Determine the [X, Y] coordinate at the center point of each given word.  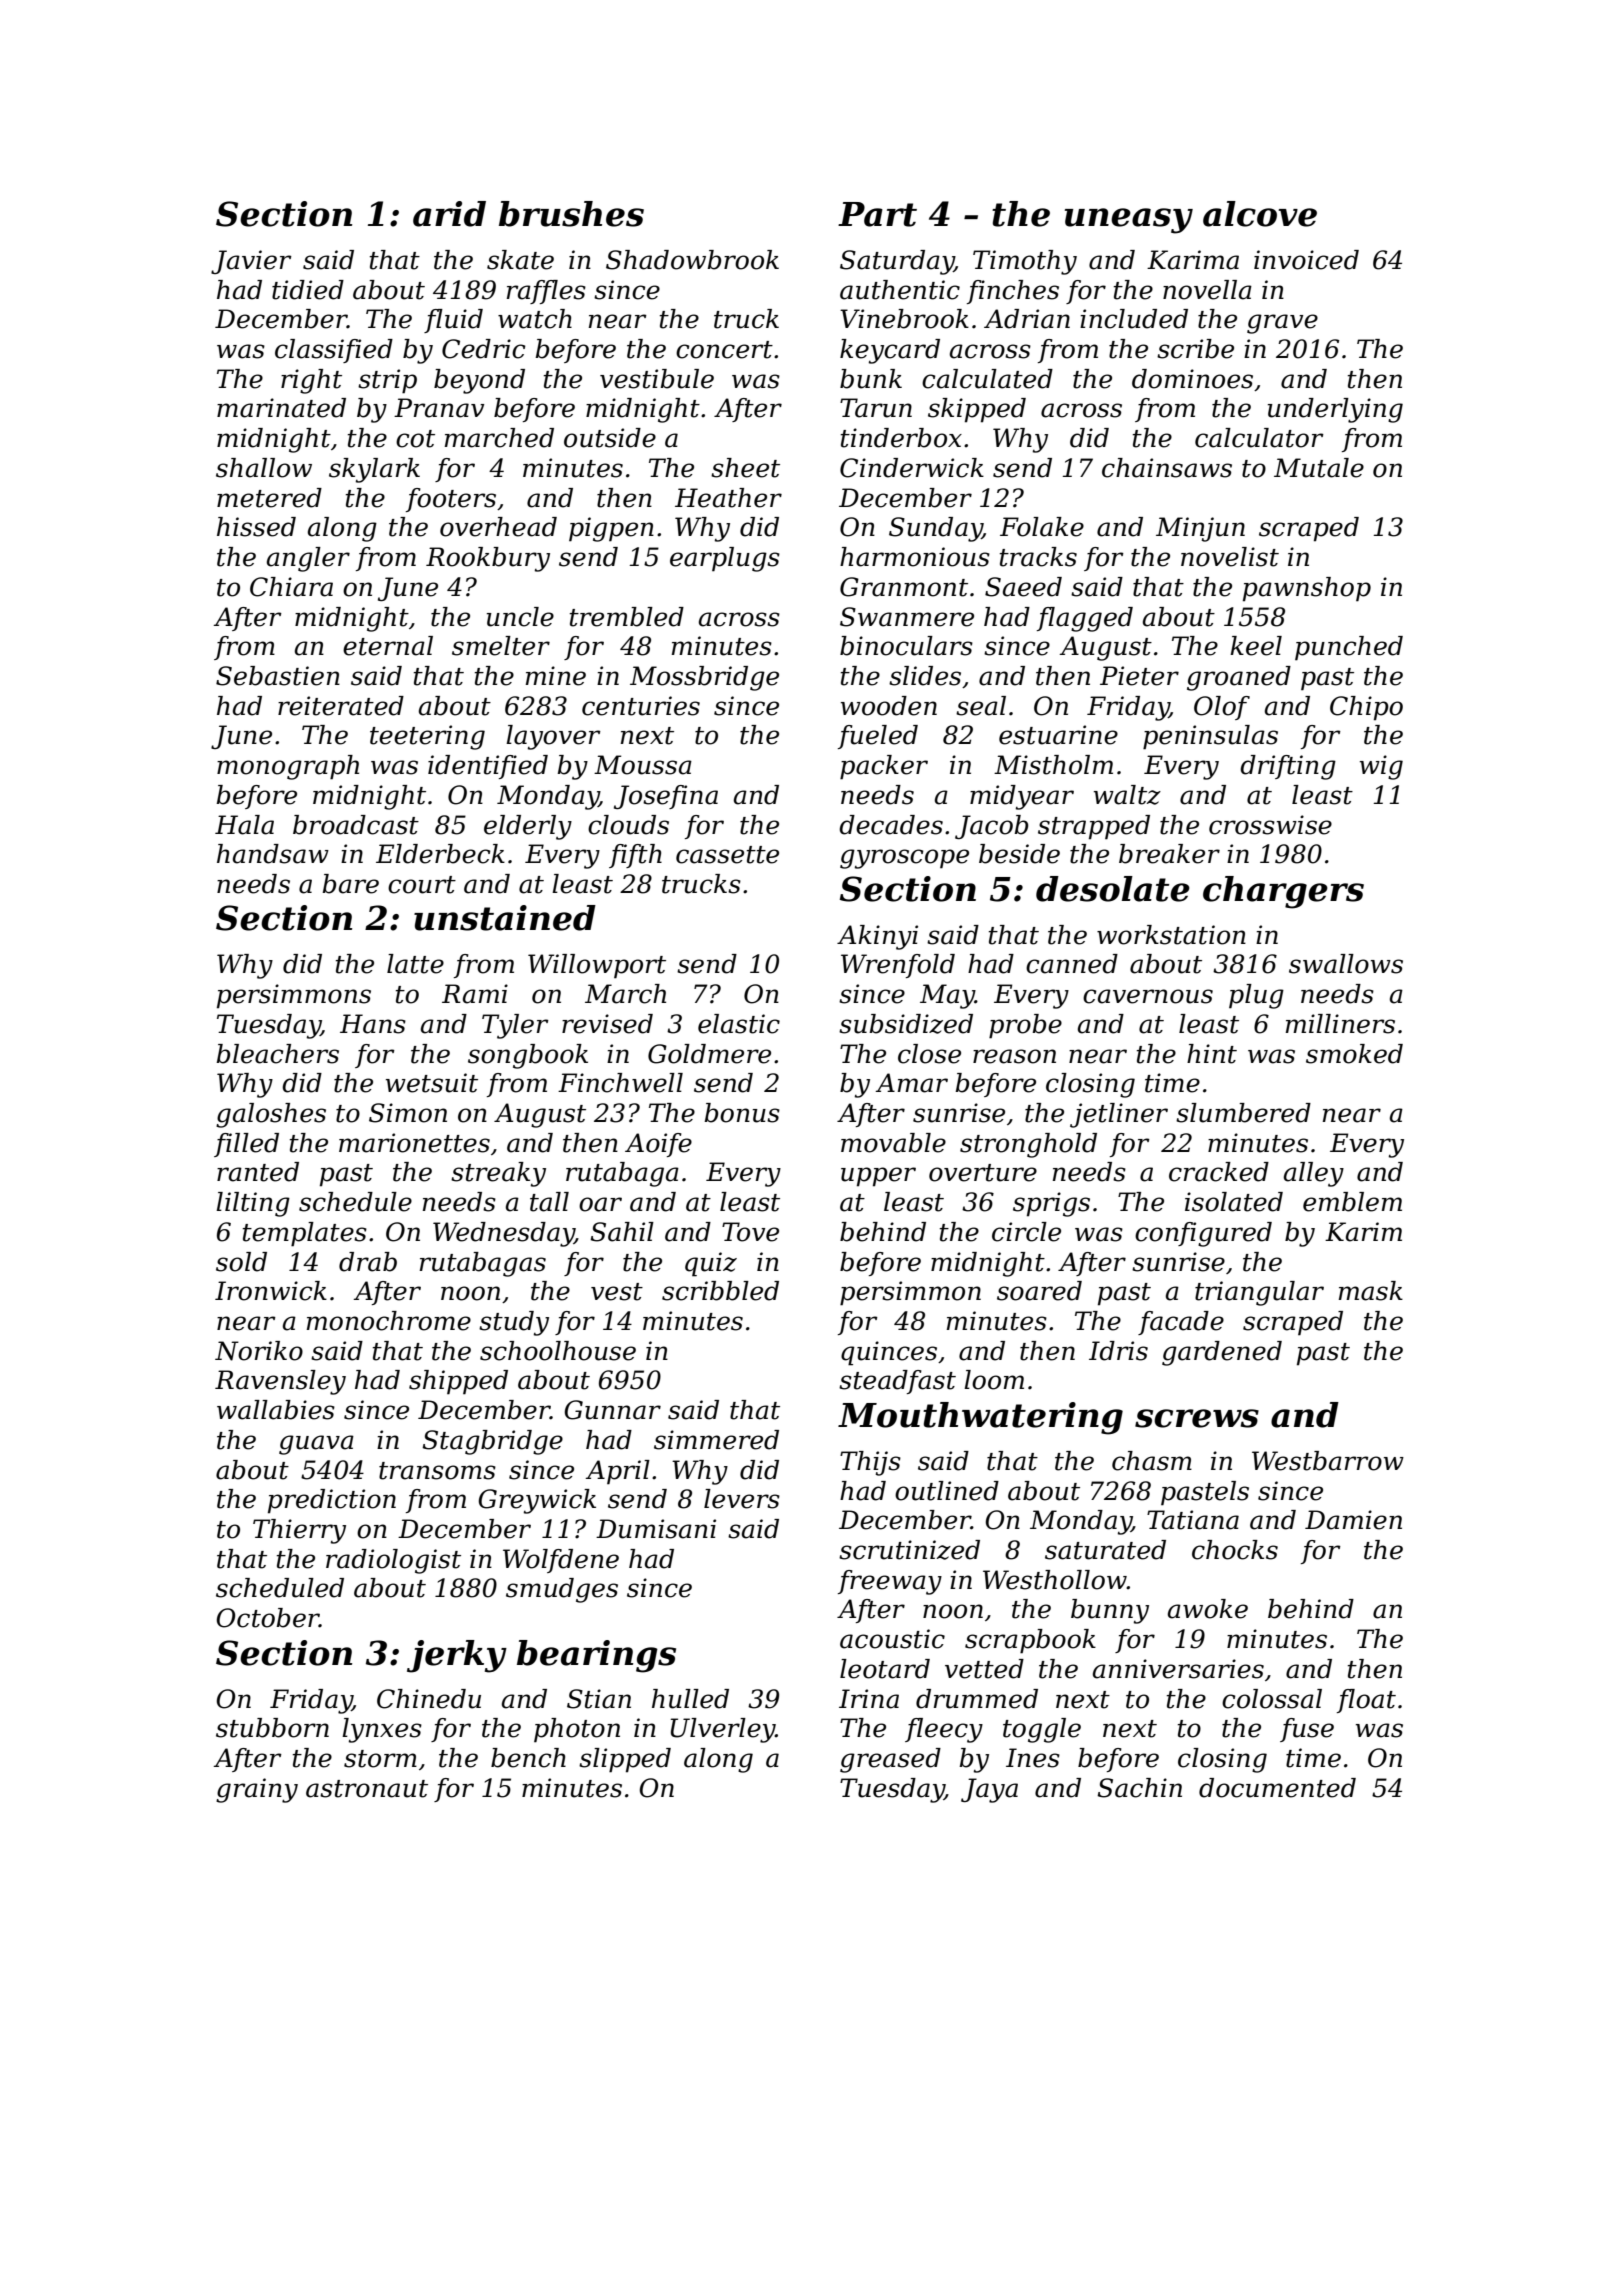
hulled [690, 1699]
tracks [1038, 557]
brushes [571, 214]
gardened [1222, 1353]
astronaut [367, 1789]
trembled [627, 617]
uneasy [1129, 221]
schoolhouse [558, 1351]
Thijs [870, 1463]
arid [449, 214]
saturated [1105, 1550]
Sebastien [278, 676]
